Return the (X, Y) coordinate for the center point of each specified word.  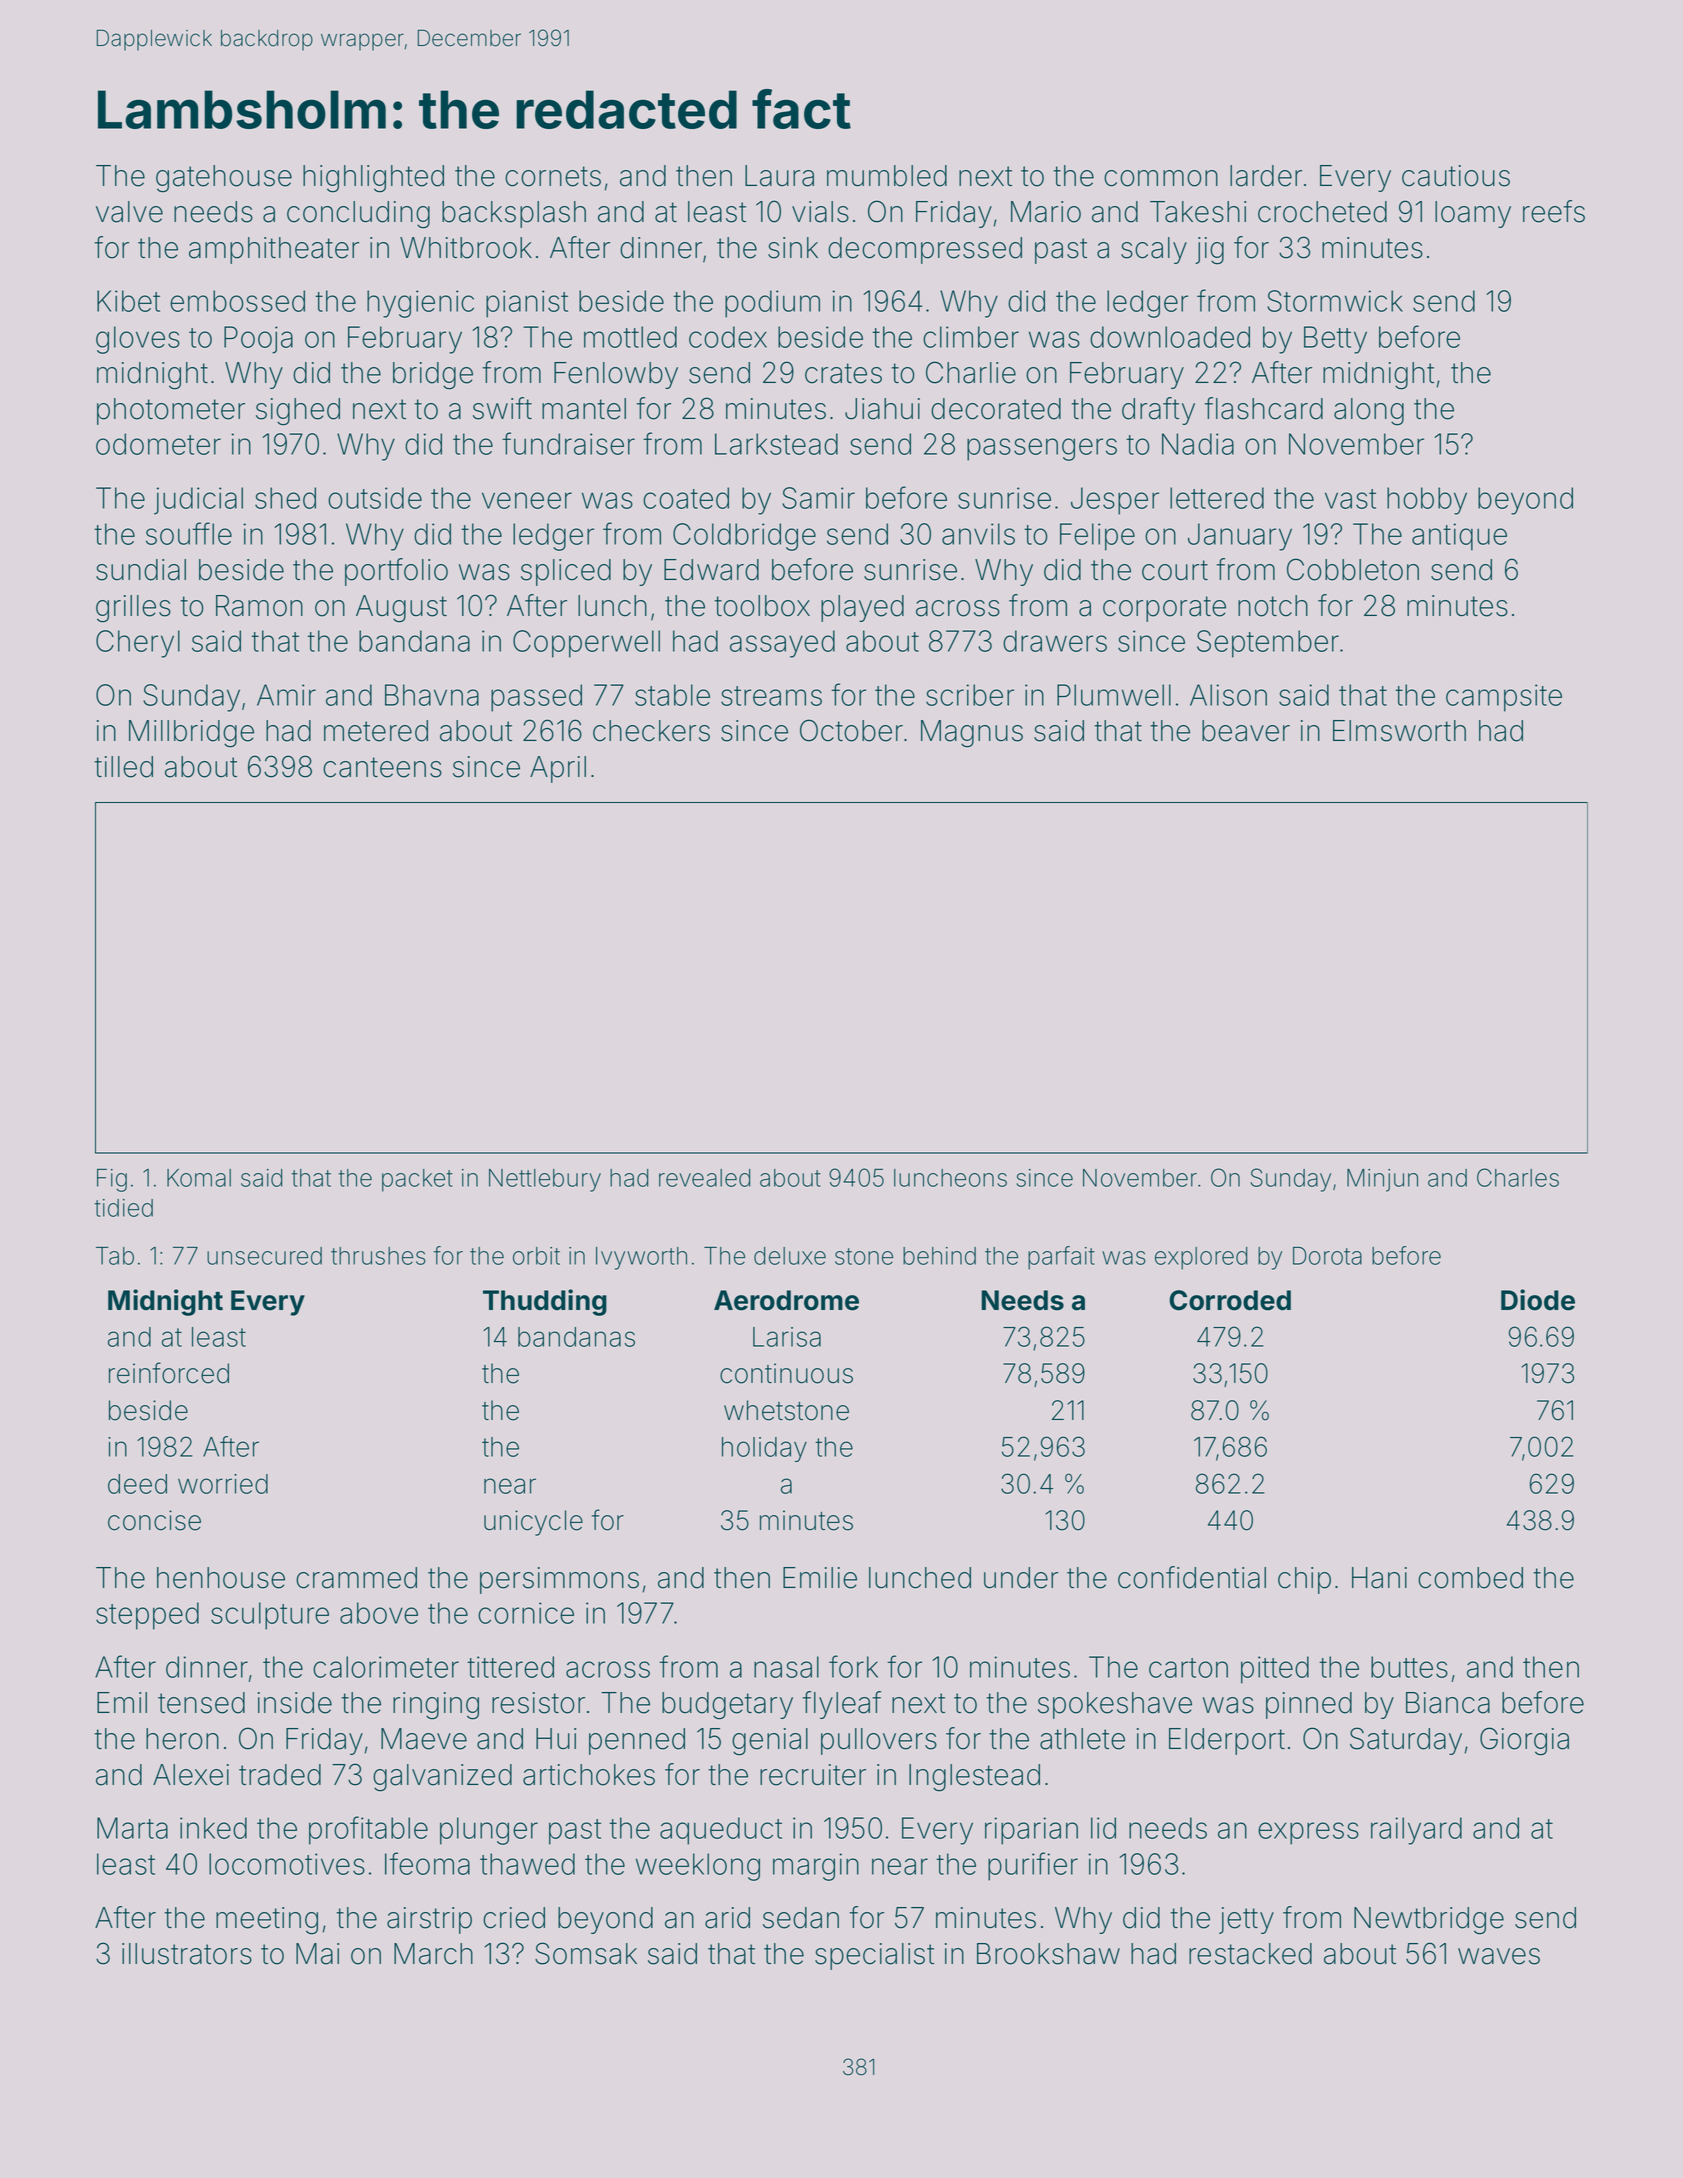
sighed (298, 412)
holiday (764, 1449)
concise (154, 1520)
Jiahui (882, 409)
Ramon (259, 606)
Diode (1538, 1300)
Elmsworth (1399, 731)
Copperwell (586, 644)
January (1240, 537)
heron (182, 1739)
